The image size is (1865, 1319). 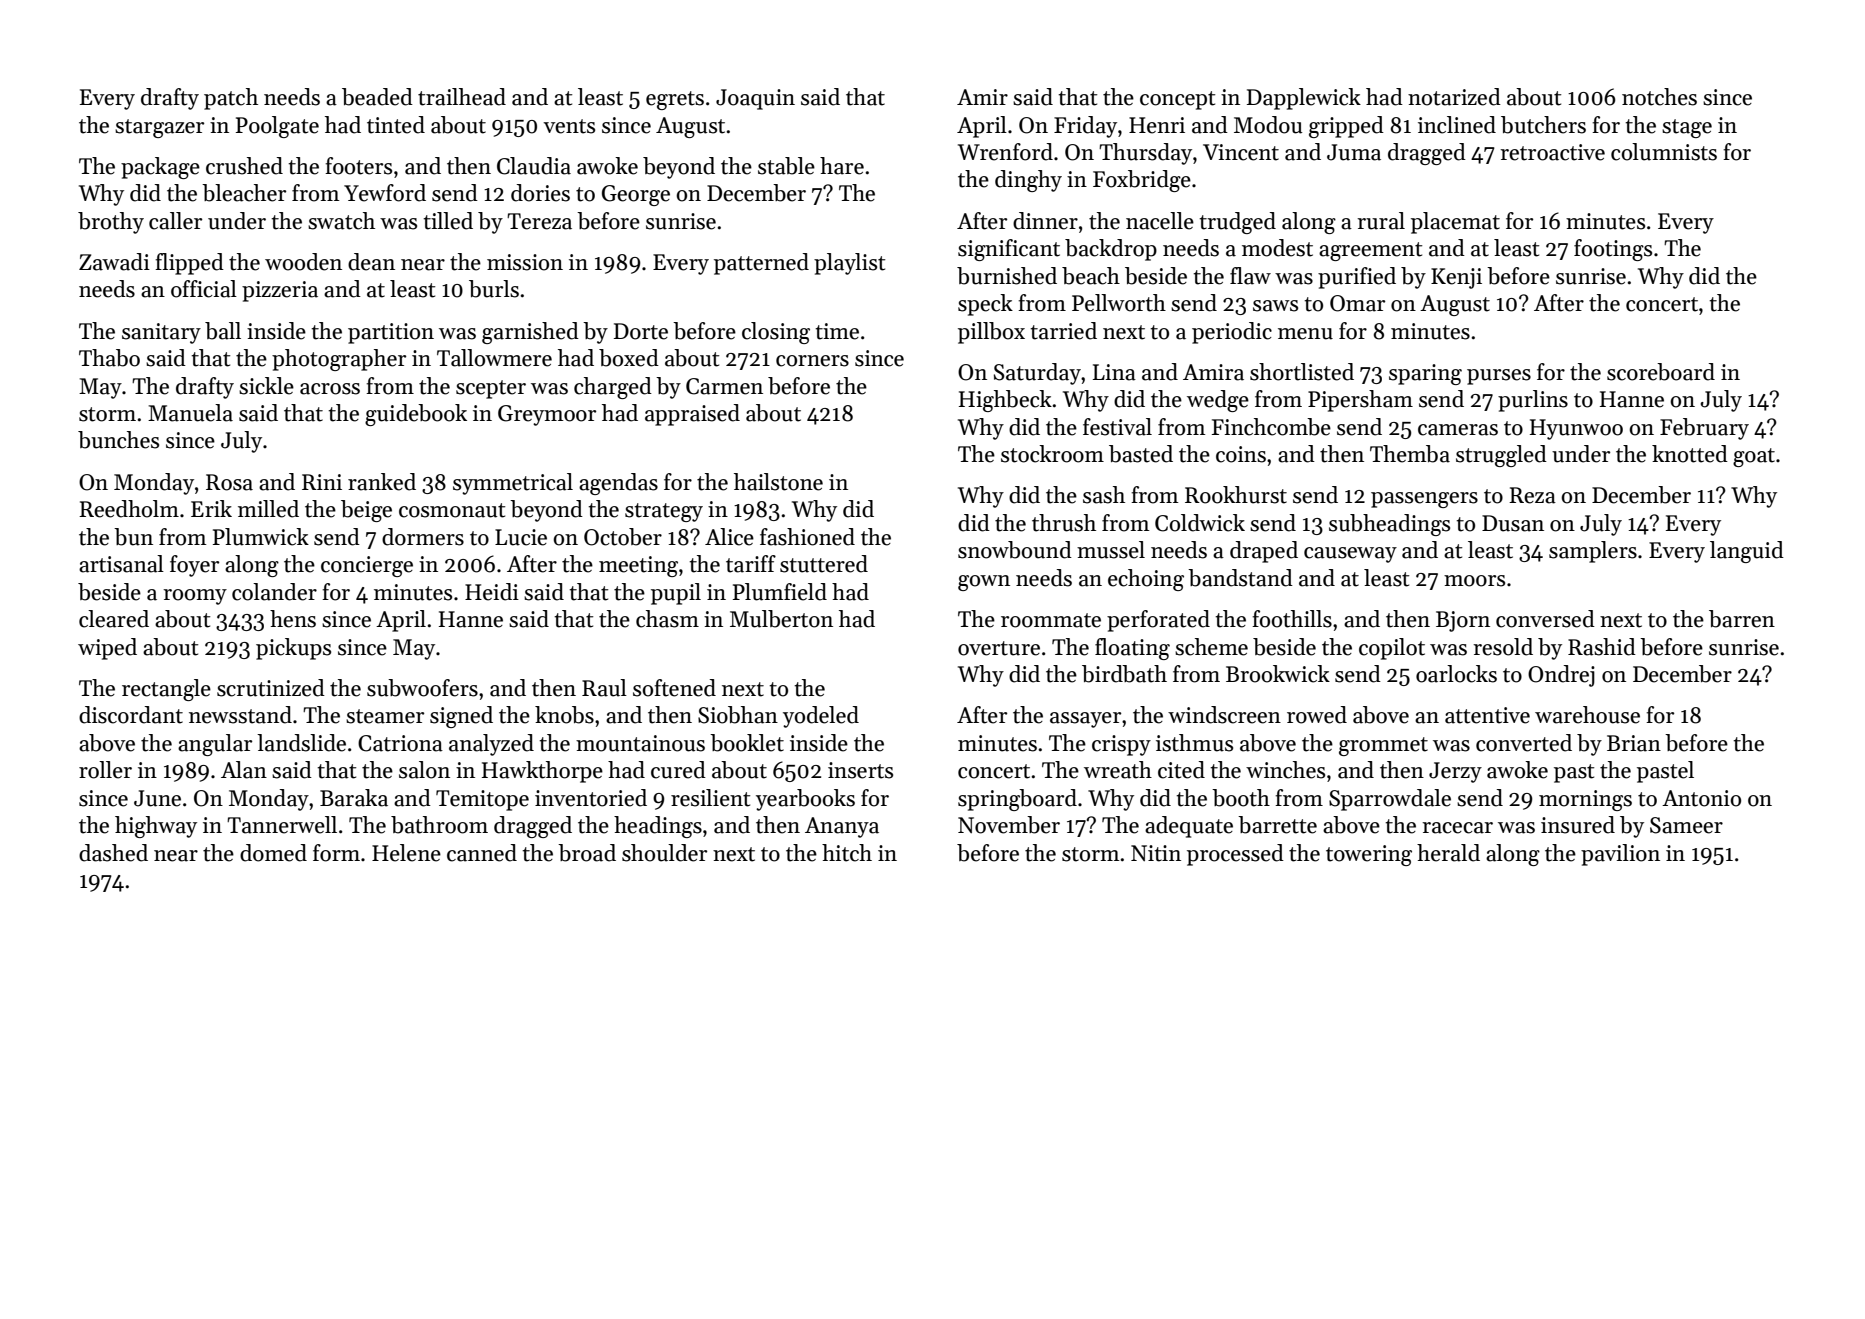 I want to click on Joaquin, so click(x=755, y=99).
